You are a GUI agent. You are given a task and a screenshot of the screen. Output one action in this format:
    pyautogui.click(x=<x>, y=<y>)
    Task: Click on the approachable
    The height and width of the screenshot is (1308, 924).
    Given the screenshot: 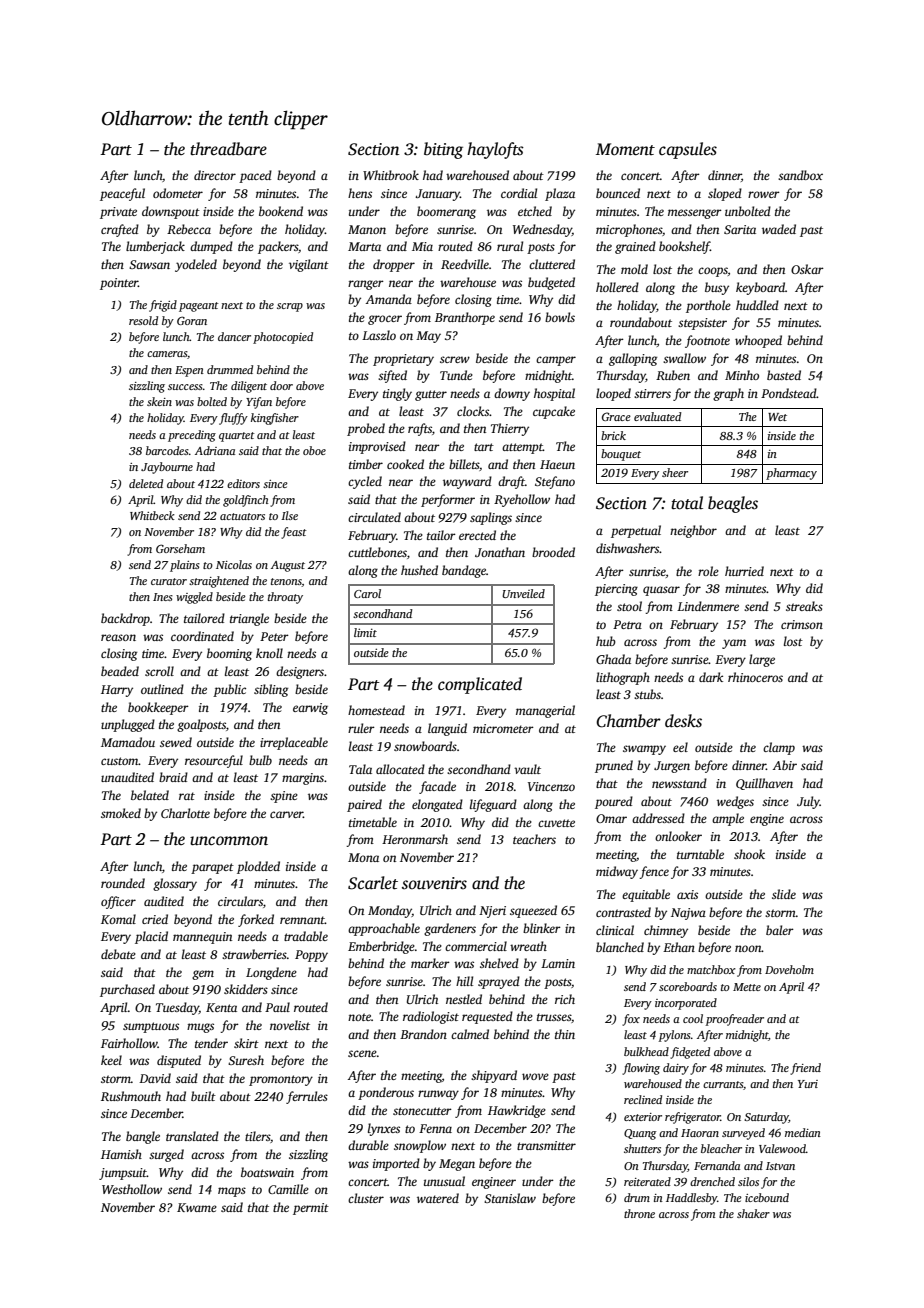 What is the action you would take?
    pyautogui.click(x=384, y=929)
